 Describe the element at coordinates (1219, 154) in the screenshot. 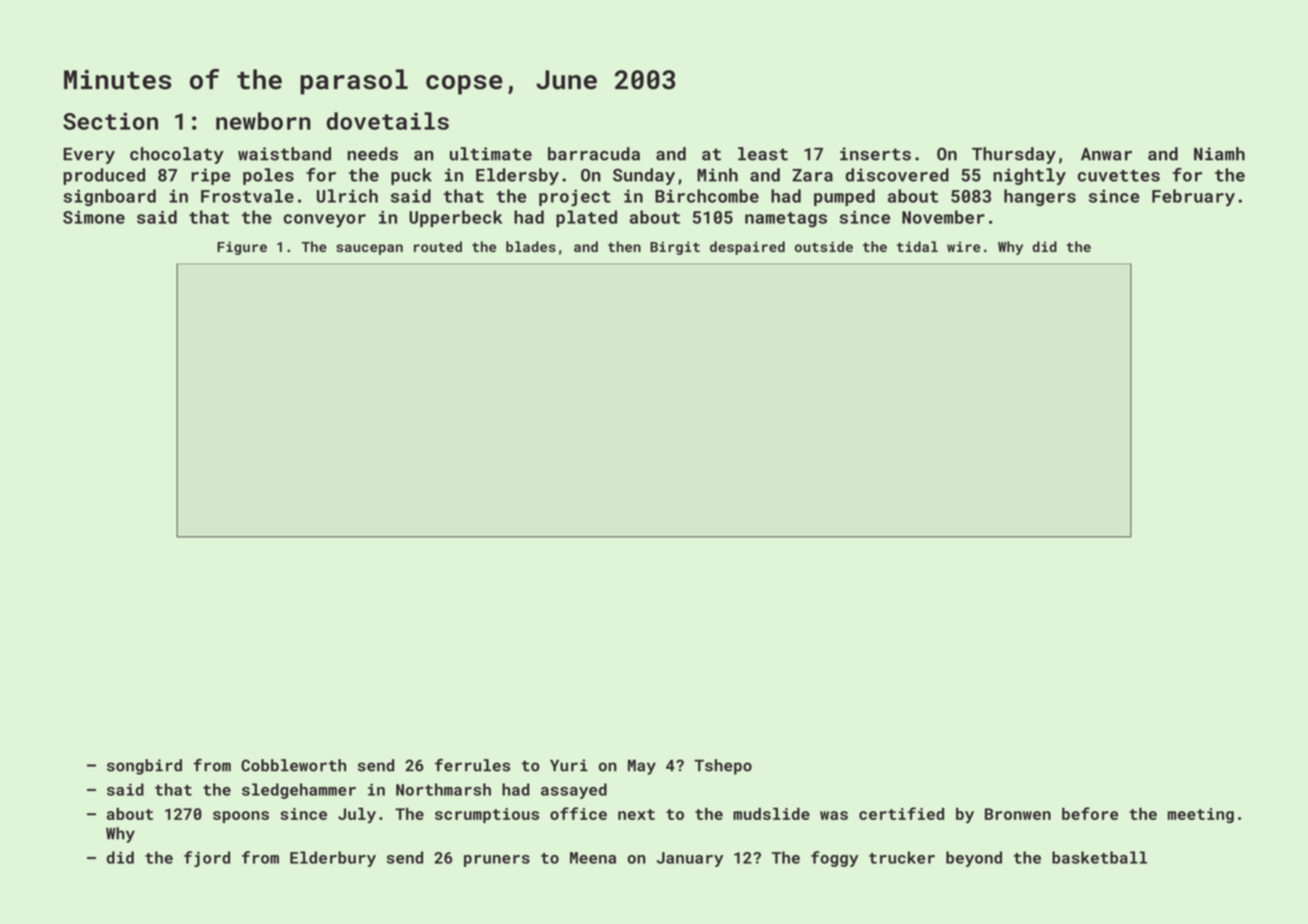

I see `Niamh` at that location.
